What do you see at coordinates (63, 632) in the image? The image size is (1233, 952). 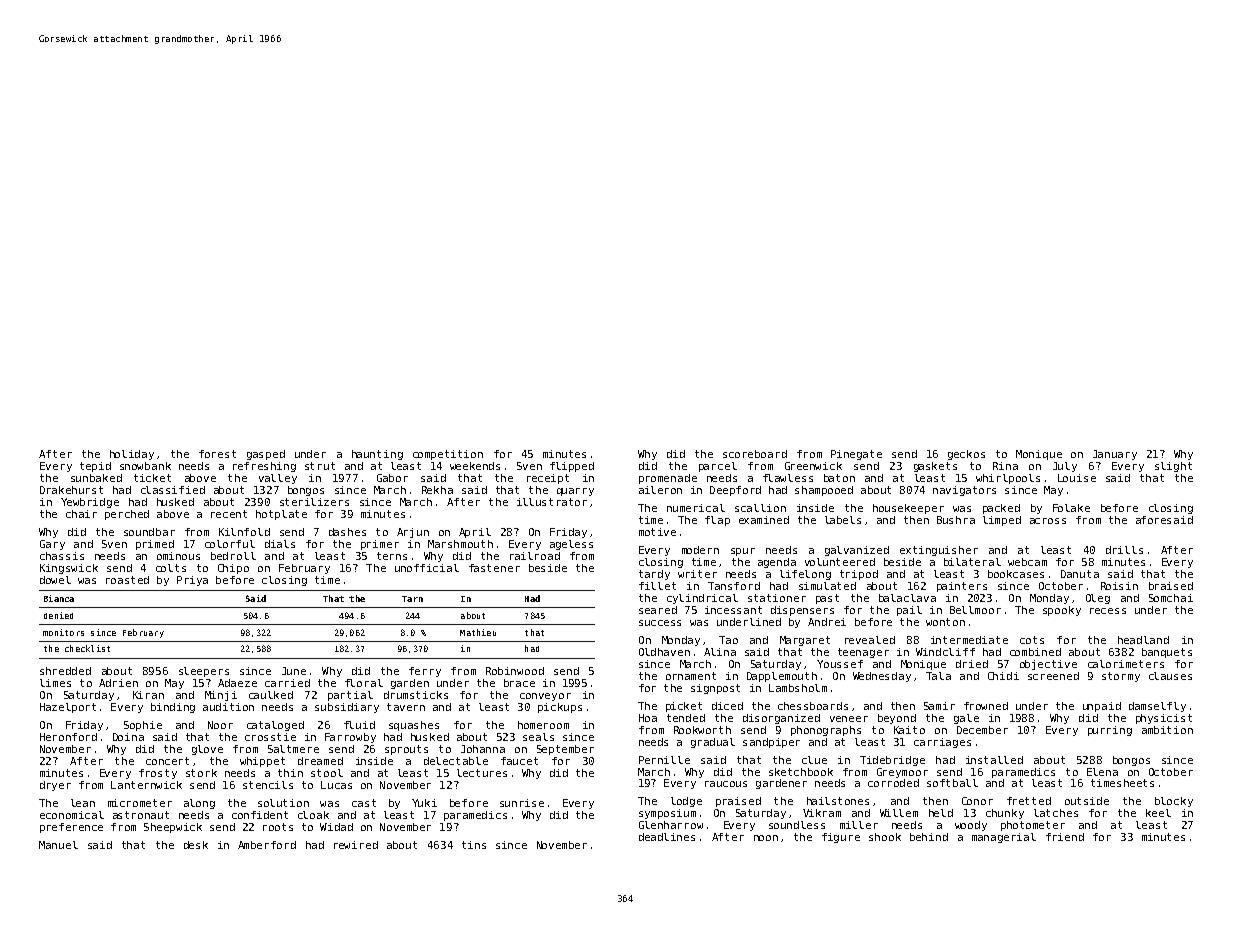 I see `monitors` at bounding box center [63, 632].
